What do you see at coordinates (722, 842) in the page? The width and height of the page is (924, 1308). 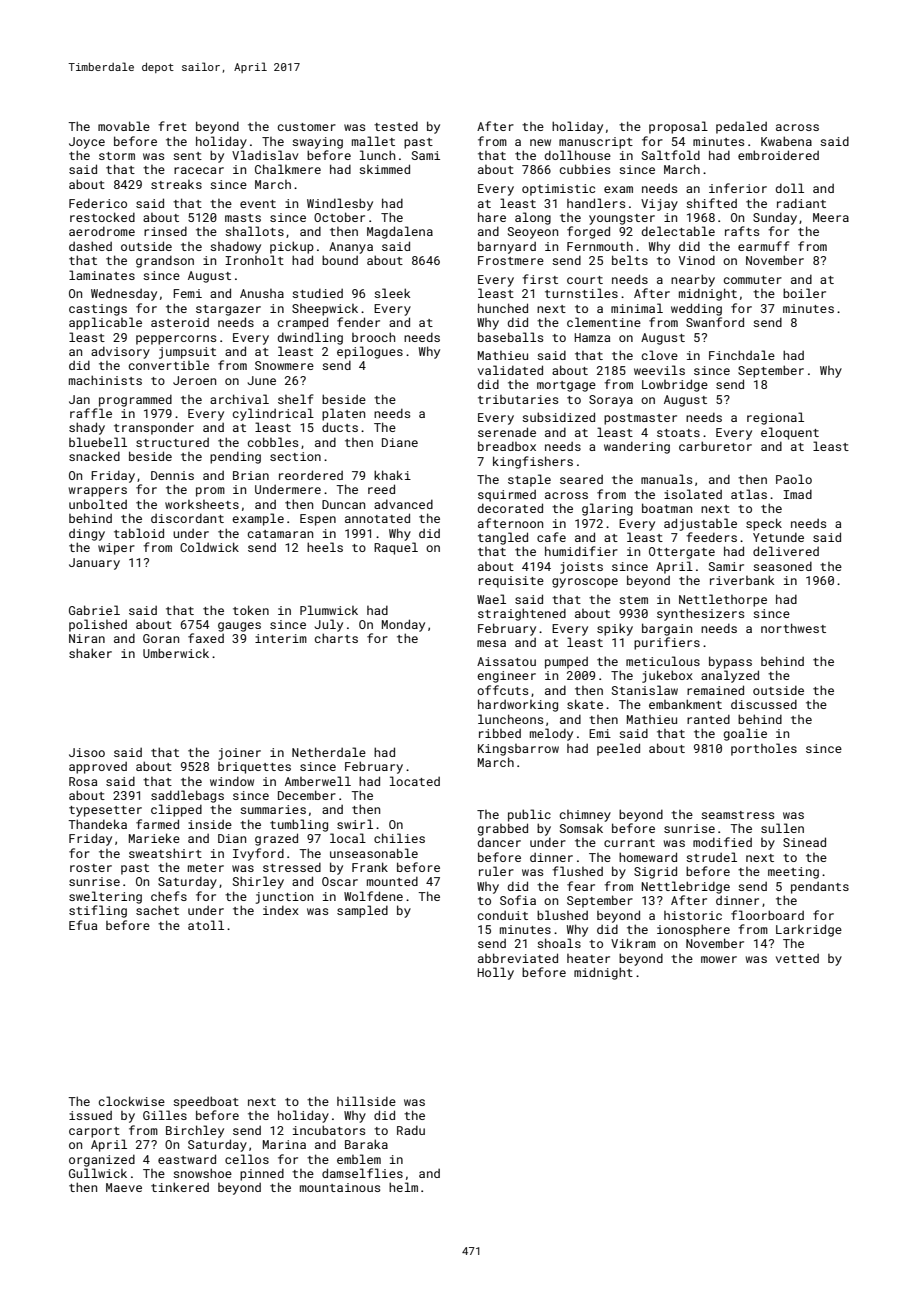 I see `modified` at bounding box center [722, 842].
